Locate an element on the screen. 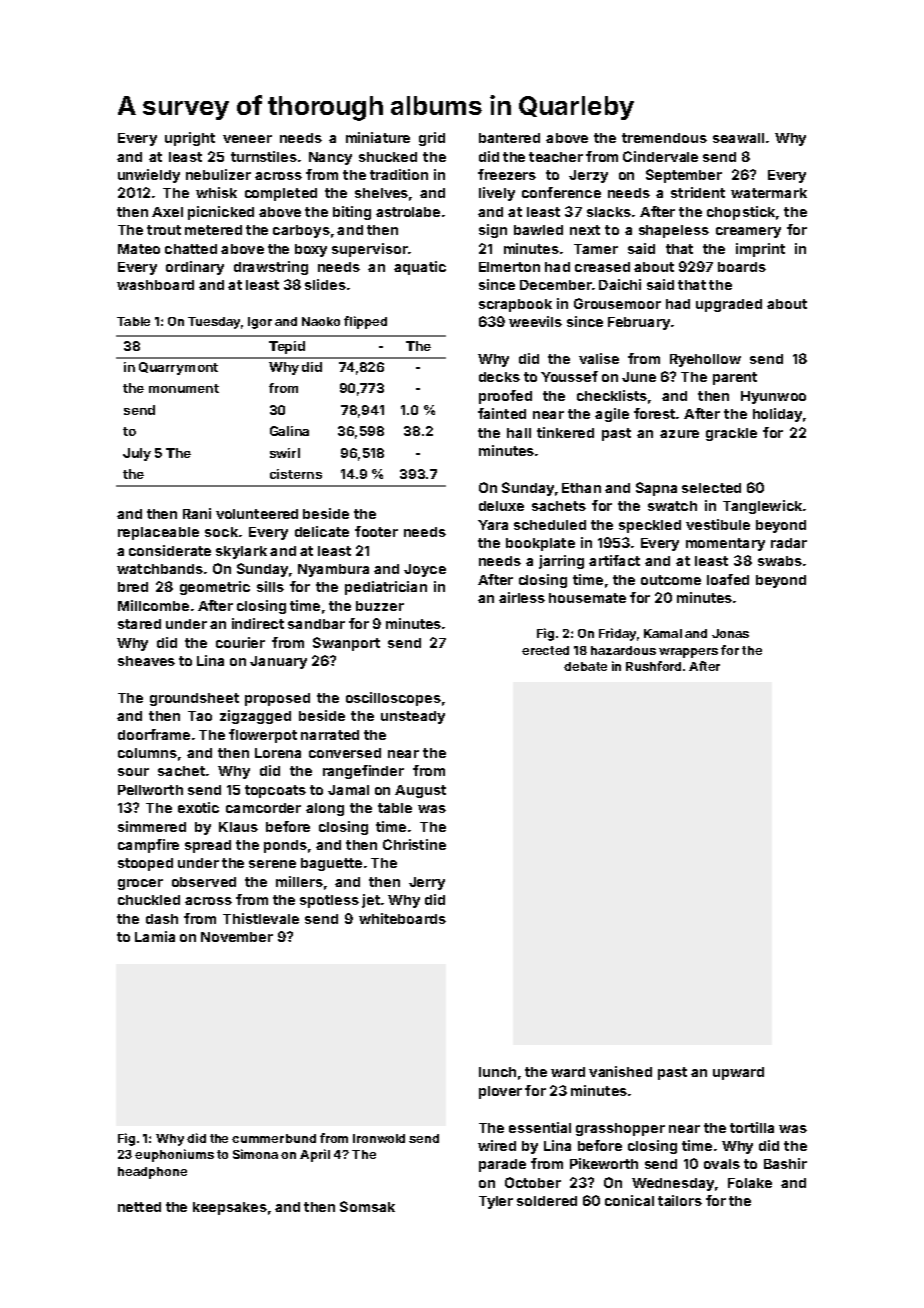 This screenshot has width=924, height=1308. lunch is located at coordinates (497, 1072).
